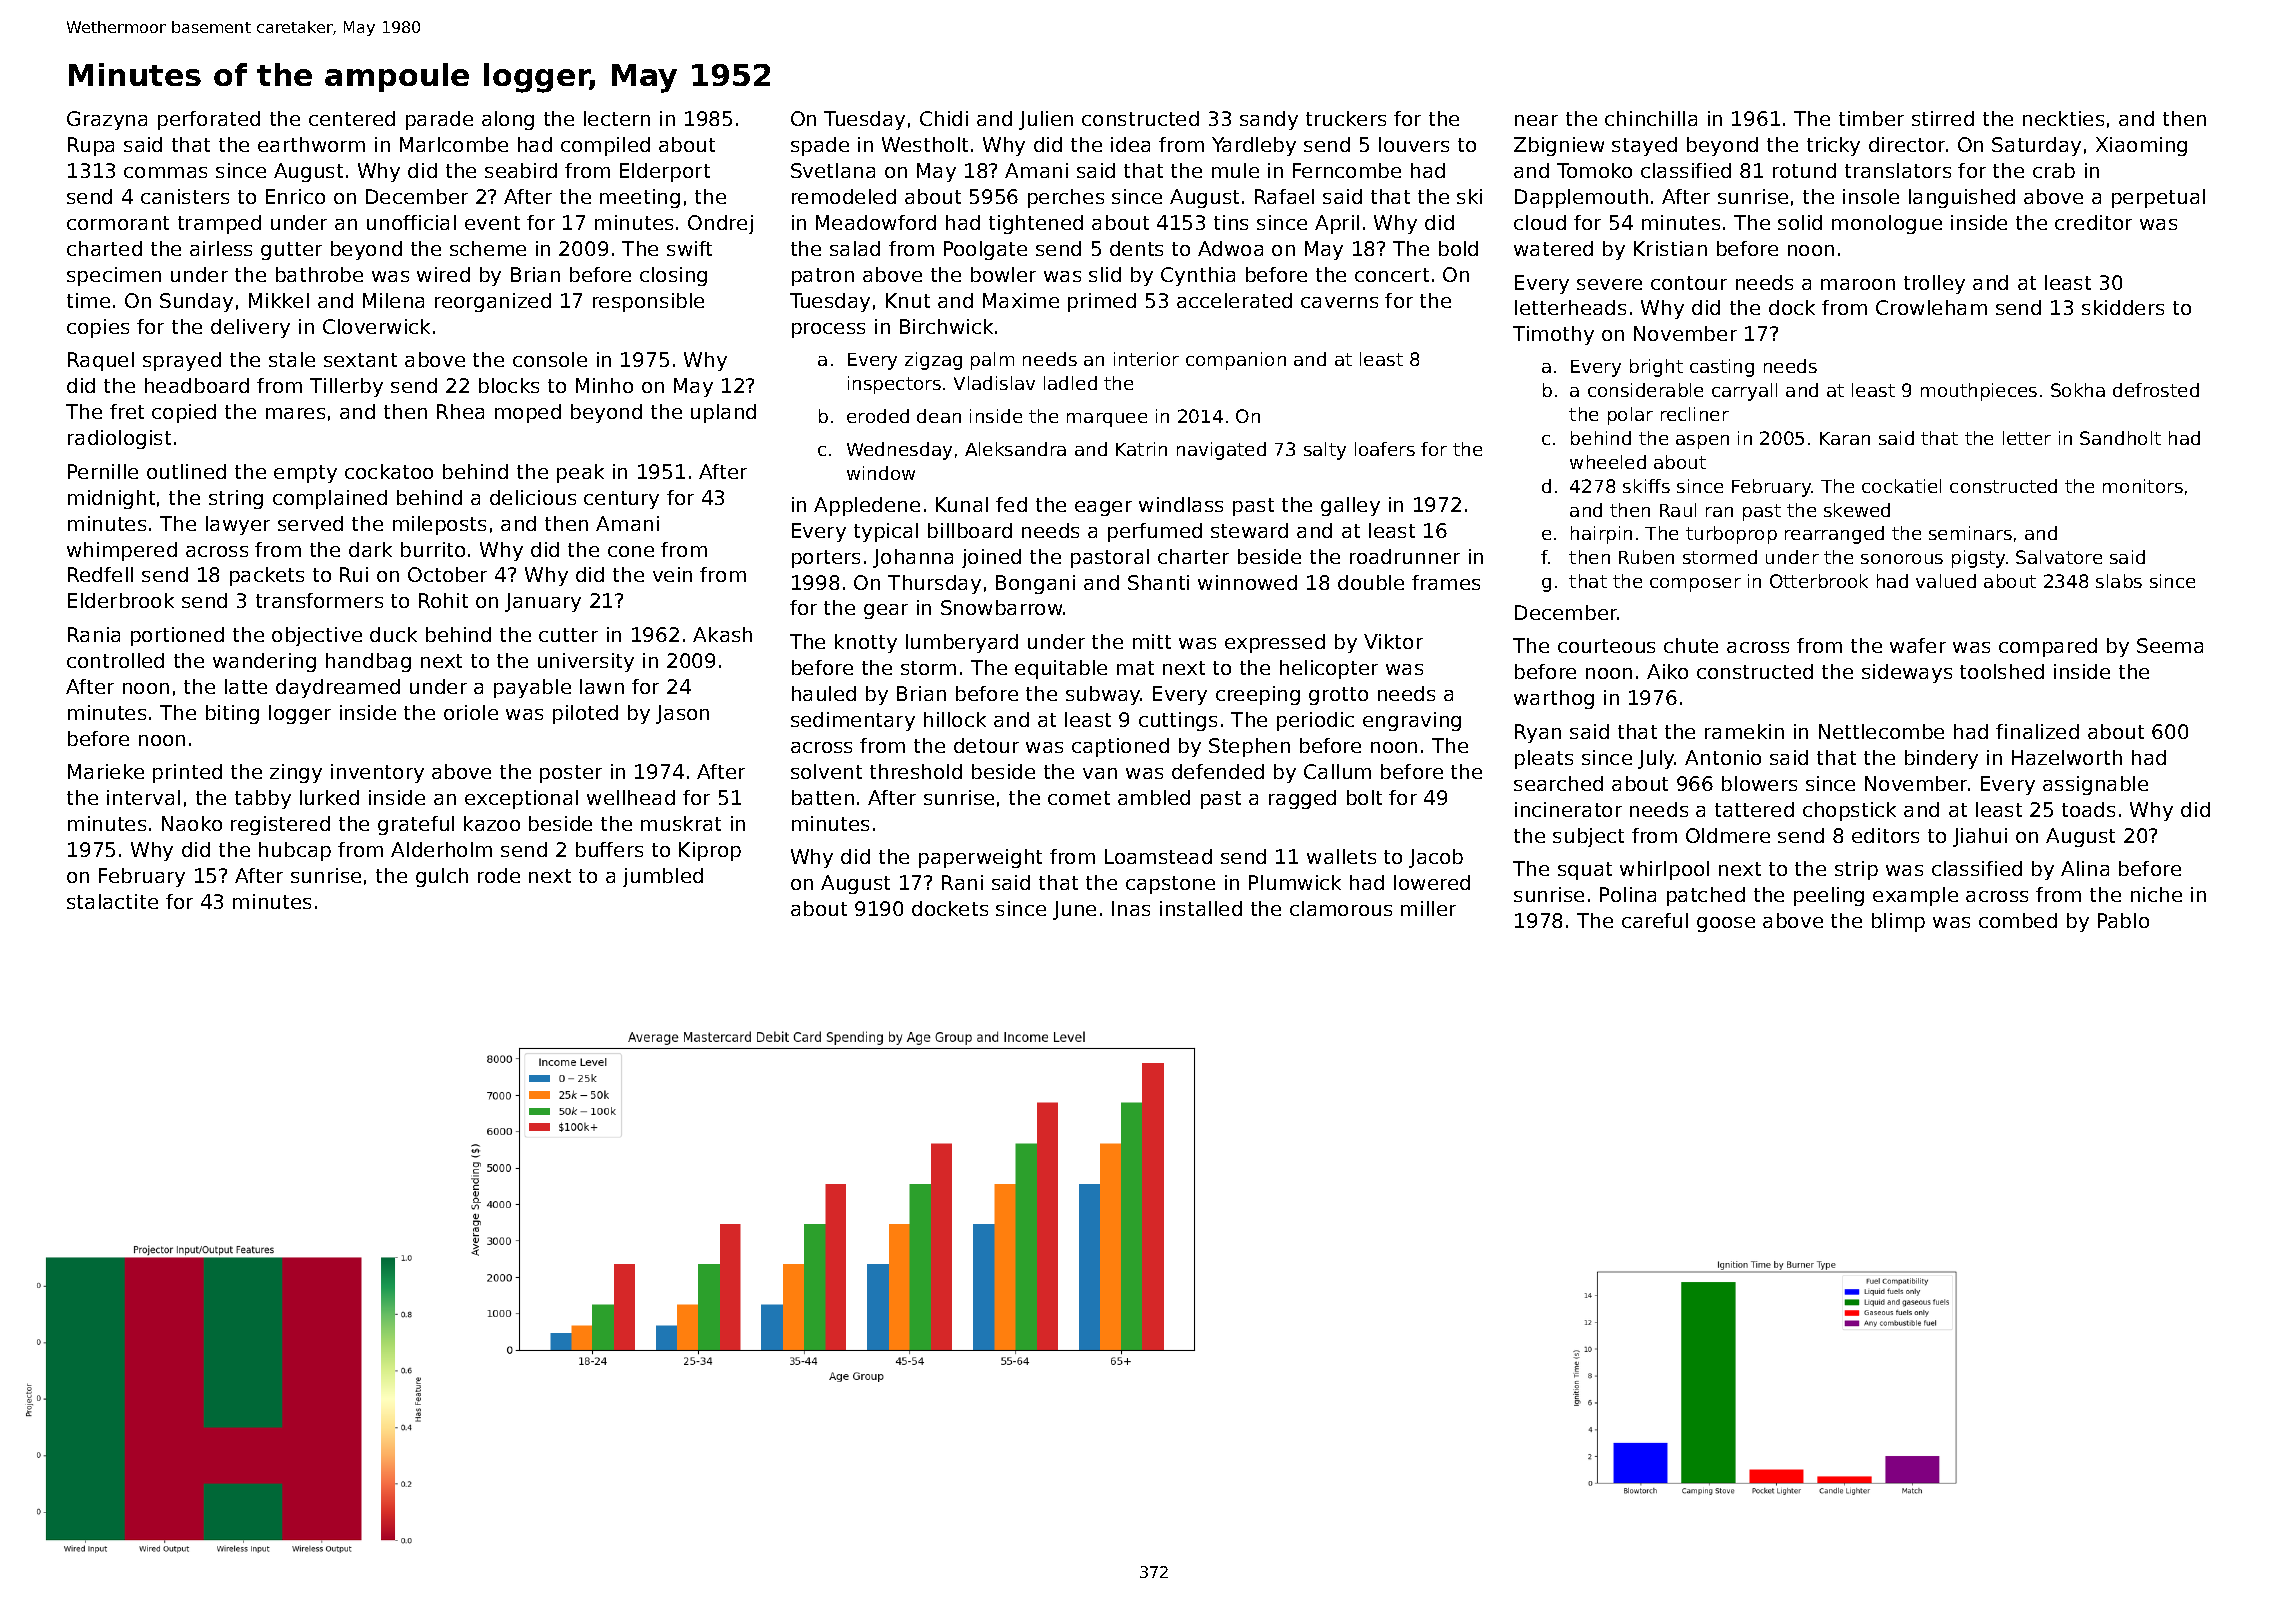 Image resolution: width=2279 pixels, height=1611 pixels. Describe the element at coordinates (442, 877) in the screenshot. I see `gulch` at that location.
